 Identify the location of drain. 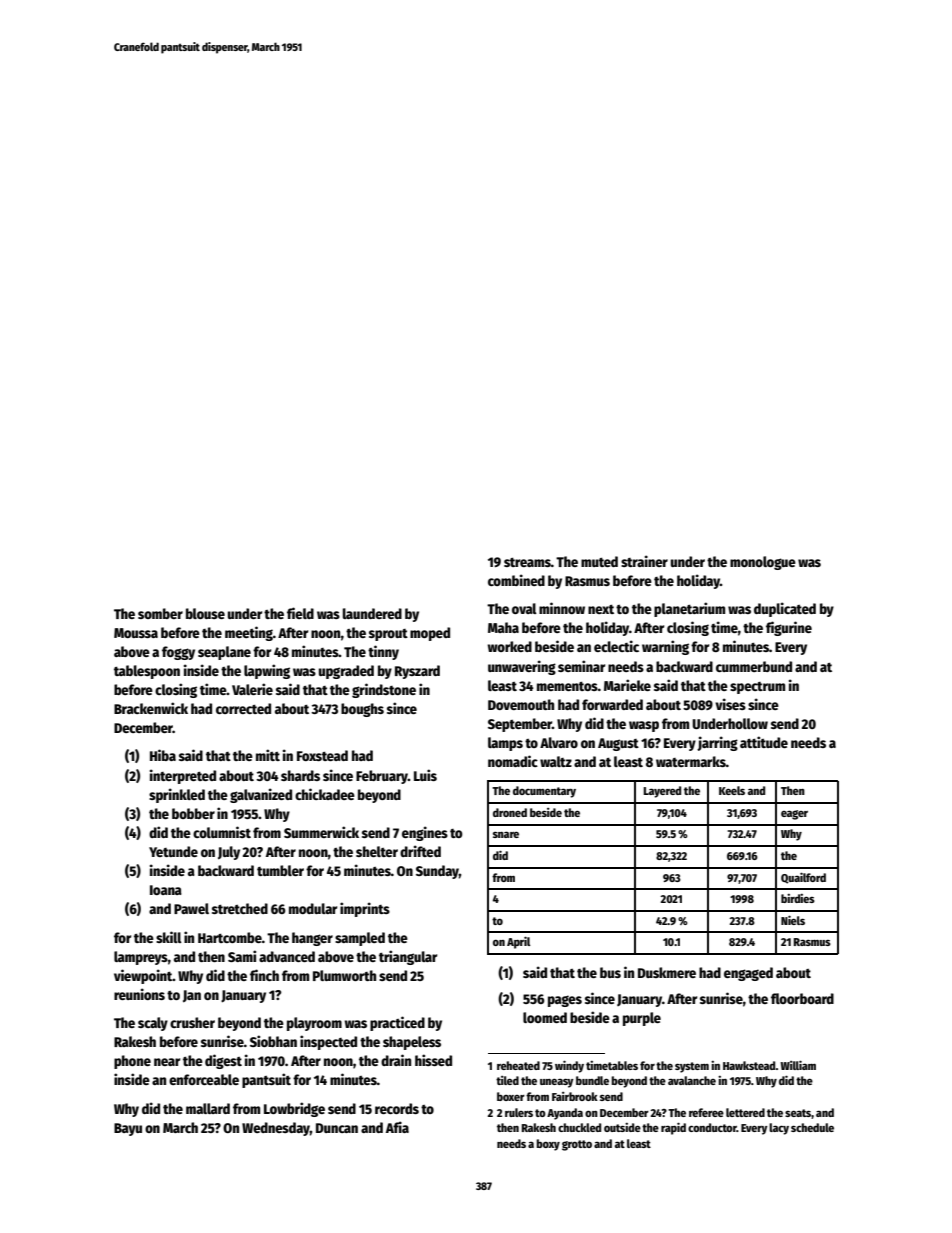
(396, 1060).
